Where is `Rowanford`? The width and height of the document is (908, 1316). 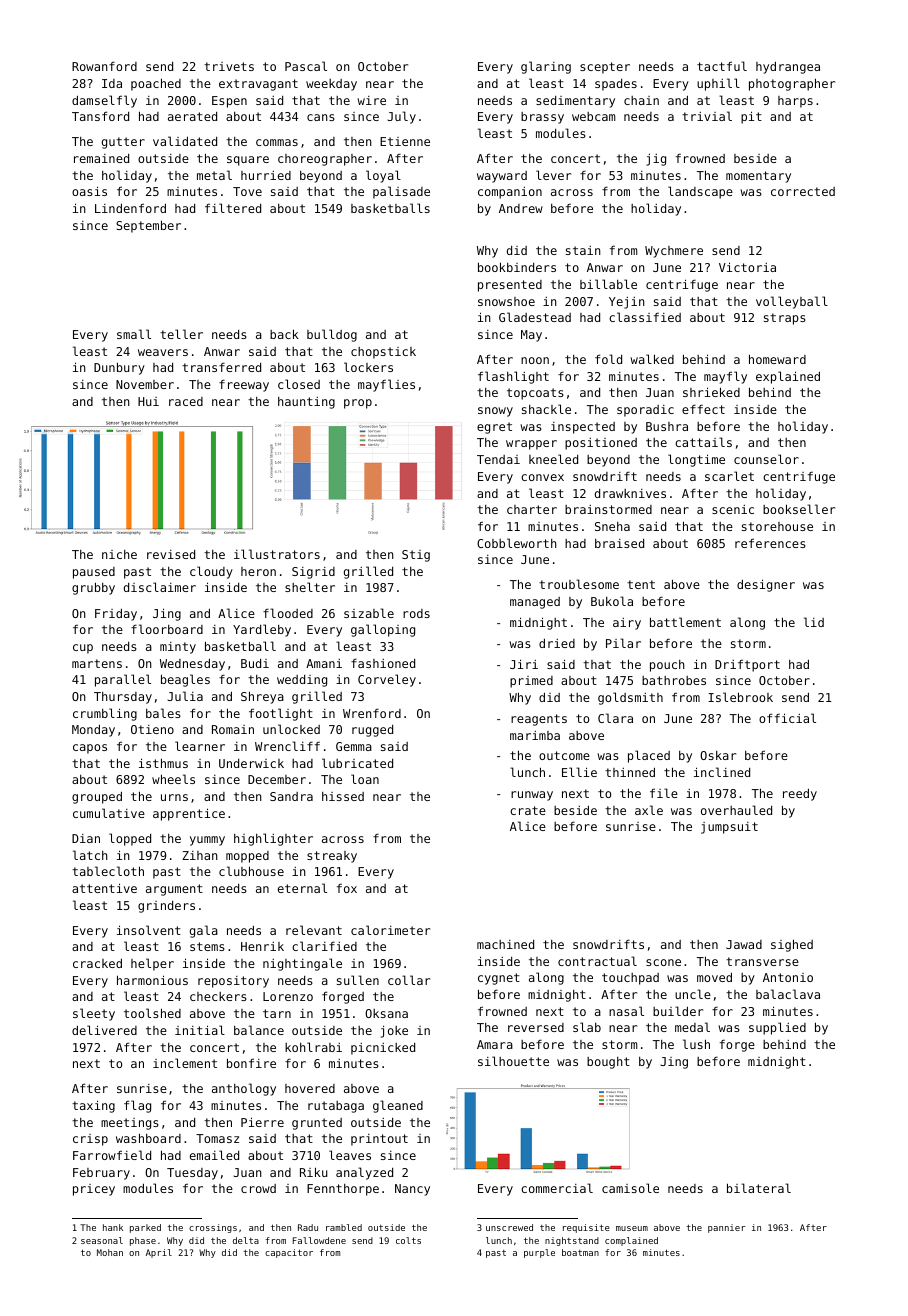 Rowanford is located at coordinates (104, 66).
